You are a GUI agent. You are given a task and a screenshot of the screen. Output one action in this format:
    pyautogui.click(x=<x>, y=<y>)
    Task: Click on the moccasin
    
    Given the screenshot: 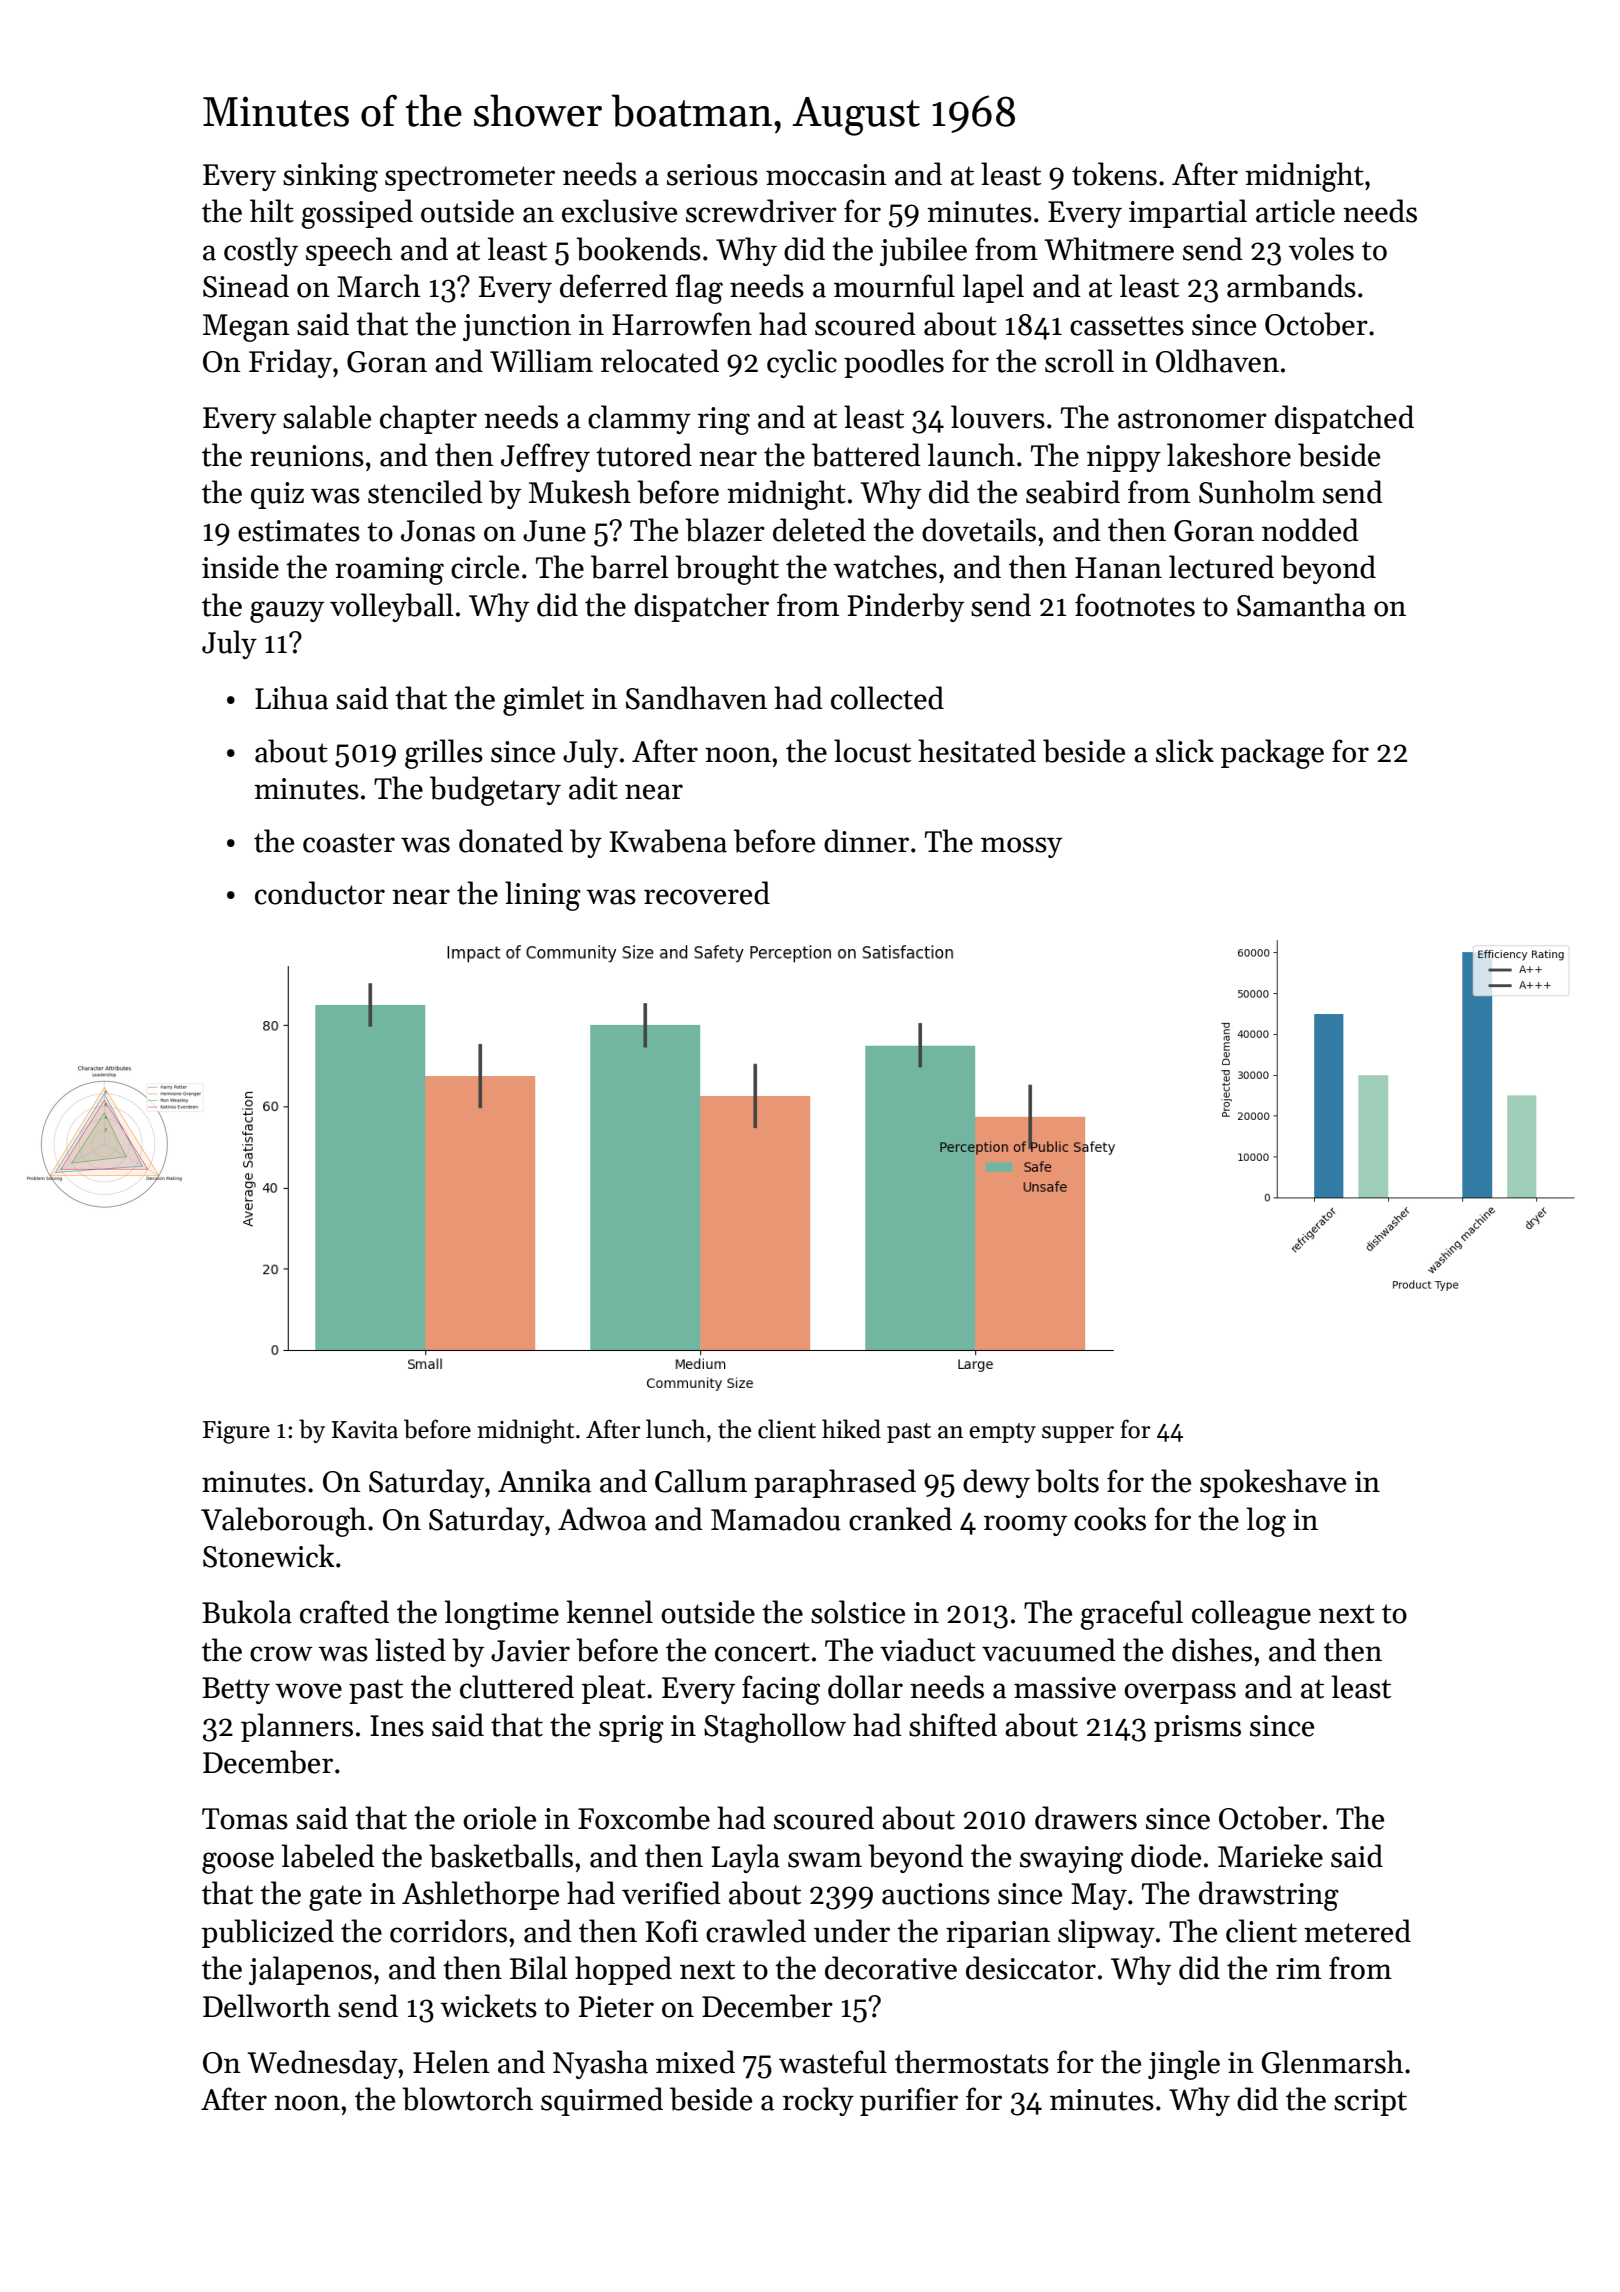 What is the action you would take?
    pyautogui.click(x=826, y=175)
